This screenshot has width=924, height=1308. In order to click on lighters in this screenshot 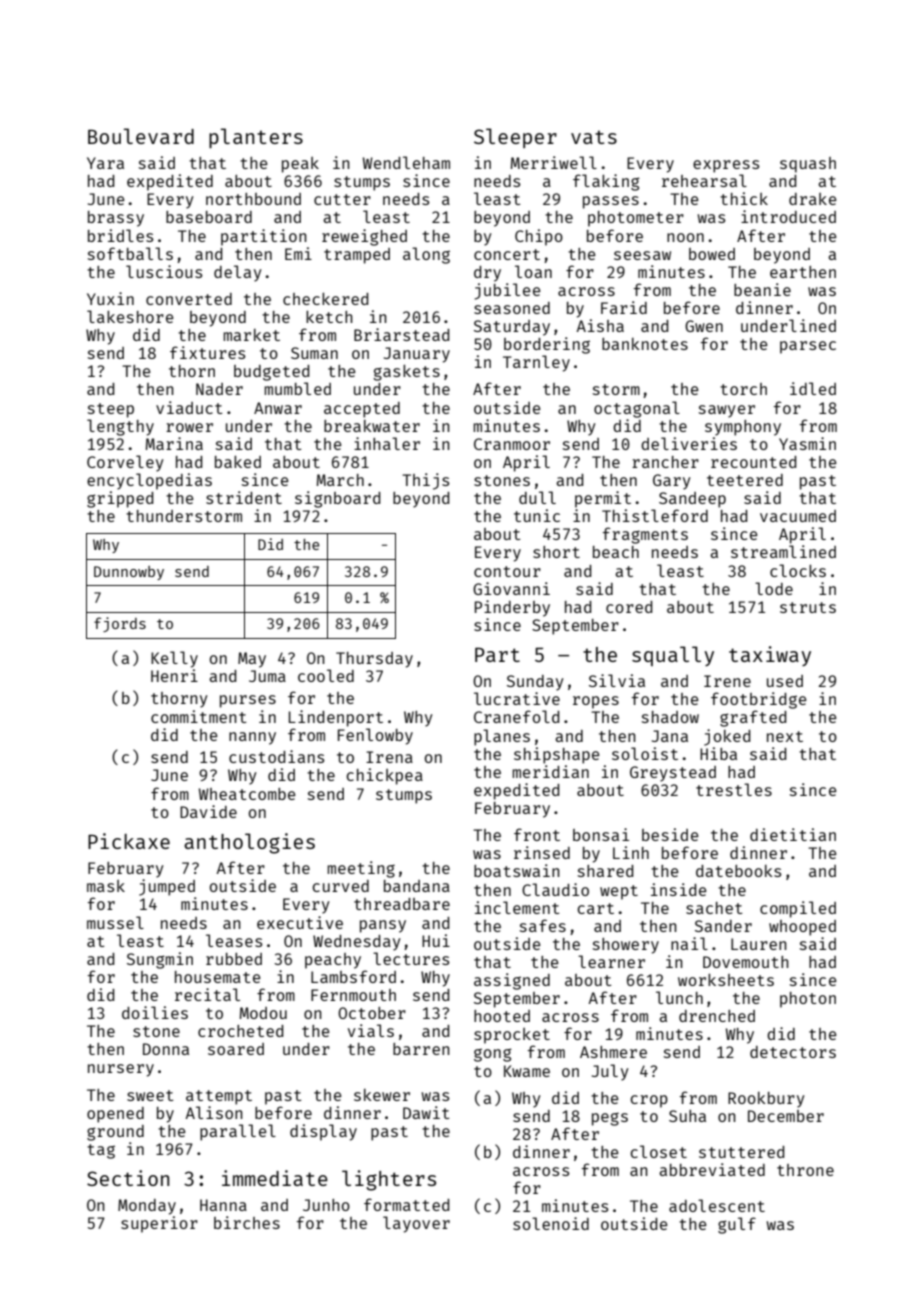, I will do `click(389, 1180)`.
